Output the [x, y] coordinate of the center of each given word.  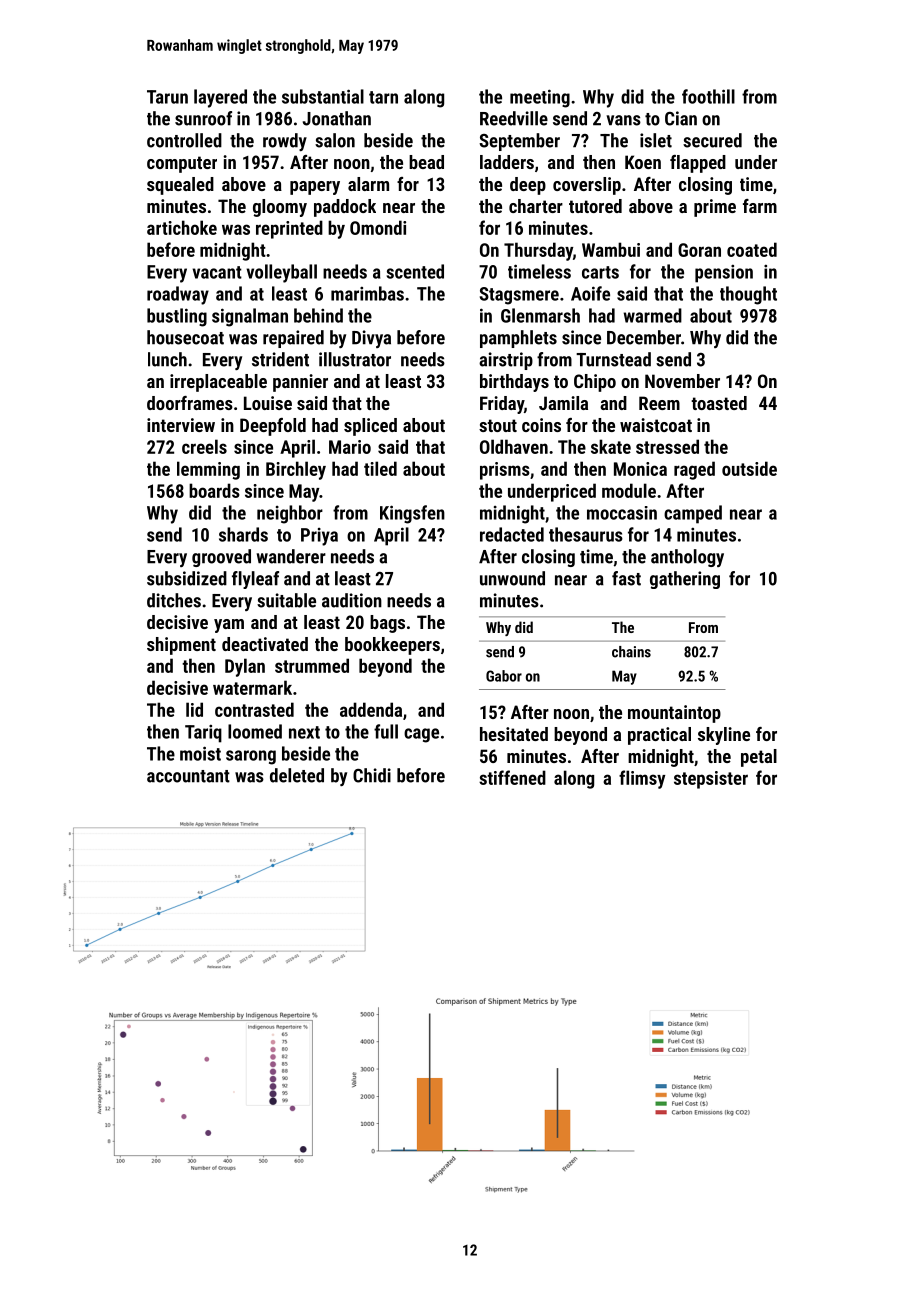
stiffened [512, 777]
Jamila [563, 403]
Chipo [595, 383]
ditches [174, 600]
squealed [180, 186]
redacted [512, 534]
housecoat [185, 337]
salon [335, 140]
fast [626, 578]
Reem [659, 403]
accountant [188, 776]
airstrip [506, 361]
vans [623, 120]
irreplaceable [218, 383]
